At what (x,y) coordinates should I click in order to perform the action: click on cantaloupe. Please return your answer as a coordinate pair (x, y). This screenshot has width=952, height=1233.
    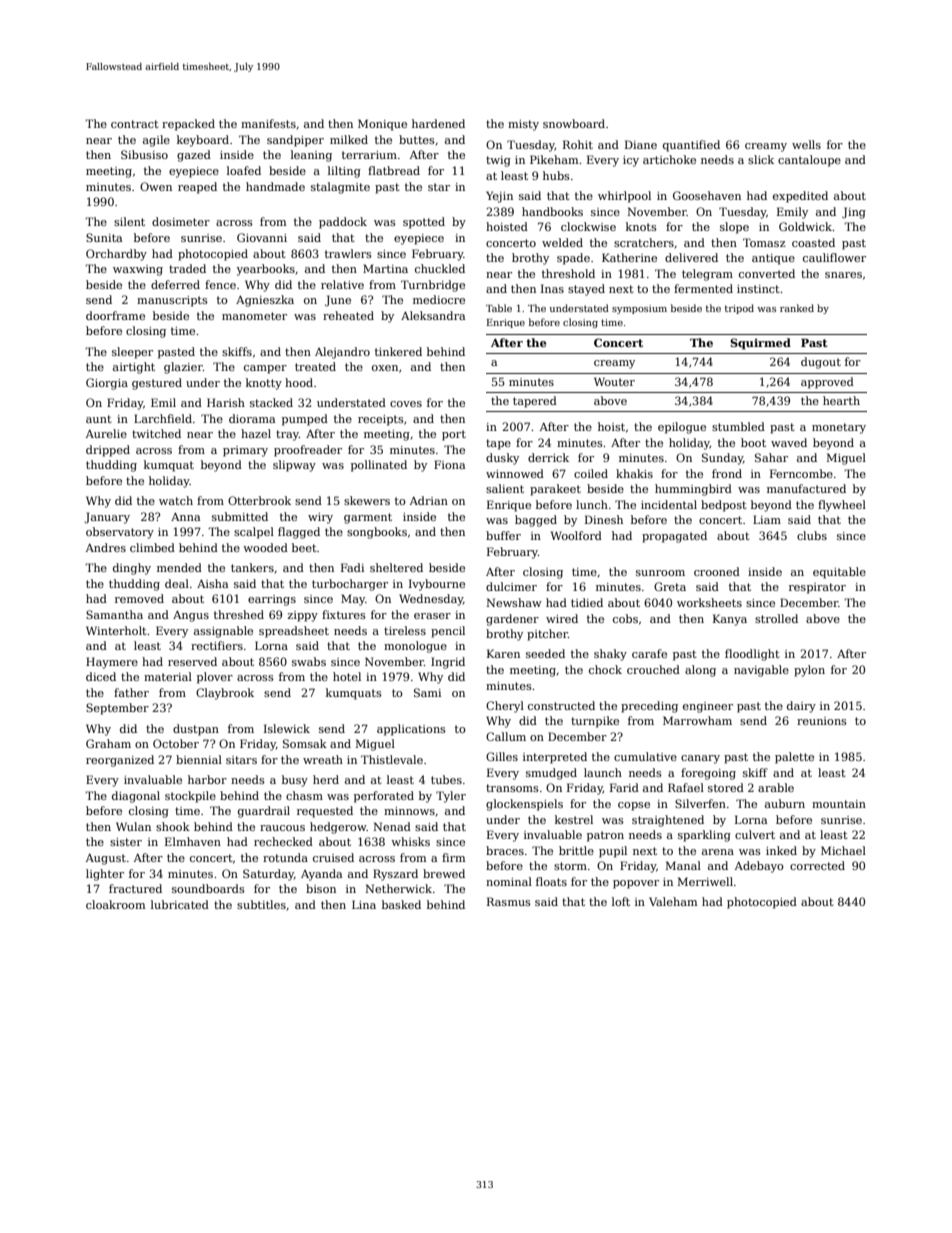
    Looking at the image, I should click on (809, 161).
